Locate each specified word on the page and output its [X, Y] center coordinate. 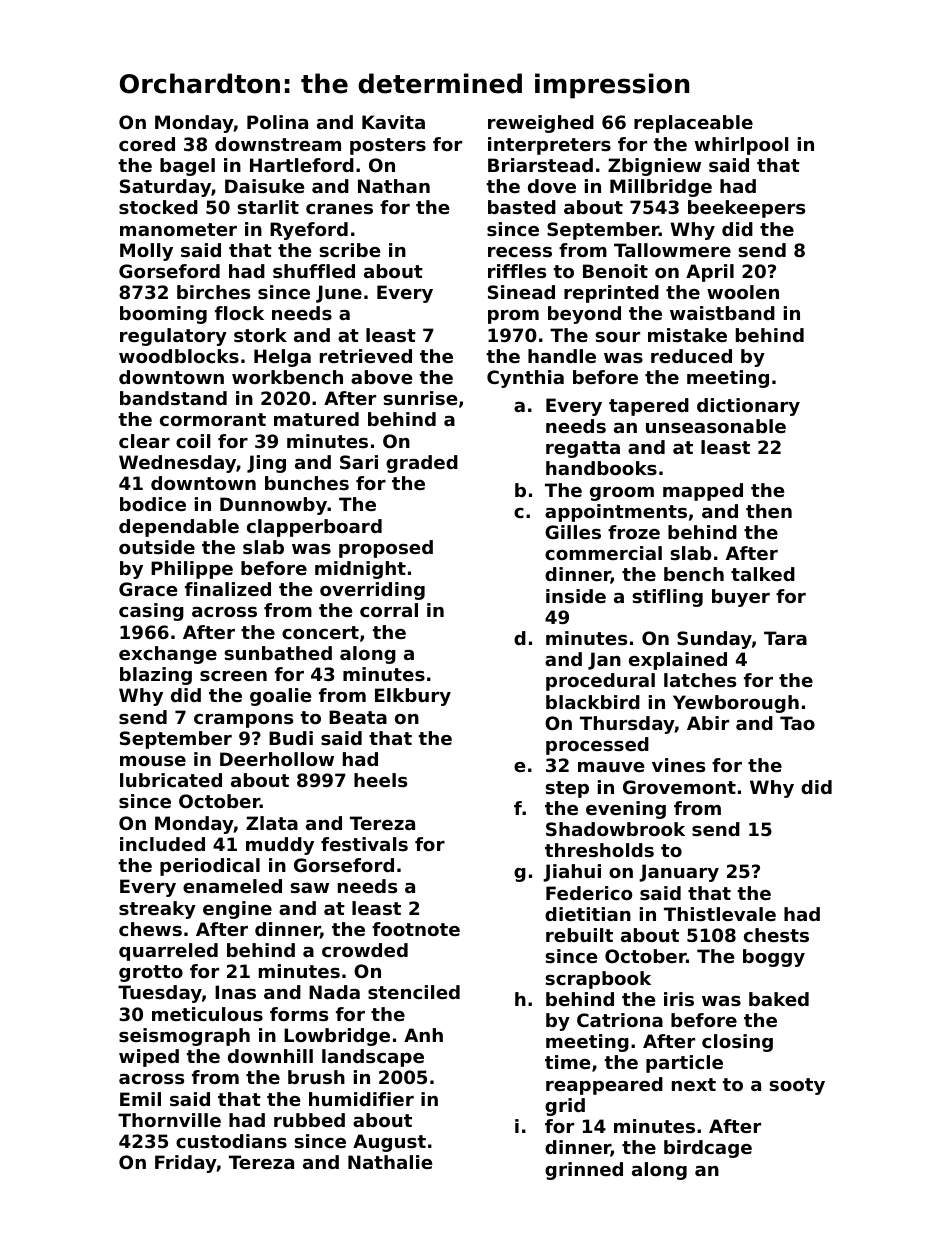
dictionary [748, 407]
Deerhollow [277, 759]
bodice [153, 504]
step [567, 789]
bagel [187, 167]
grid [565, 1107]
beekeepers [746, 209]
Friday [186, 1164]
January [679, 873]
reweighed [541, 124]
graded [422, 464]
